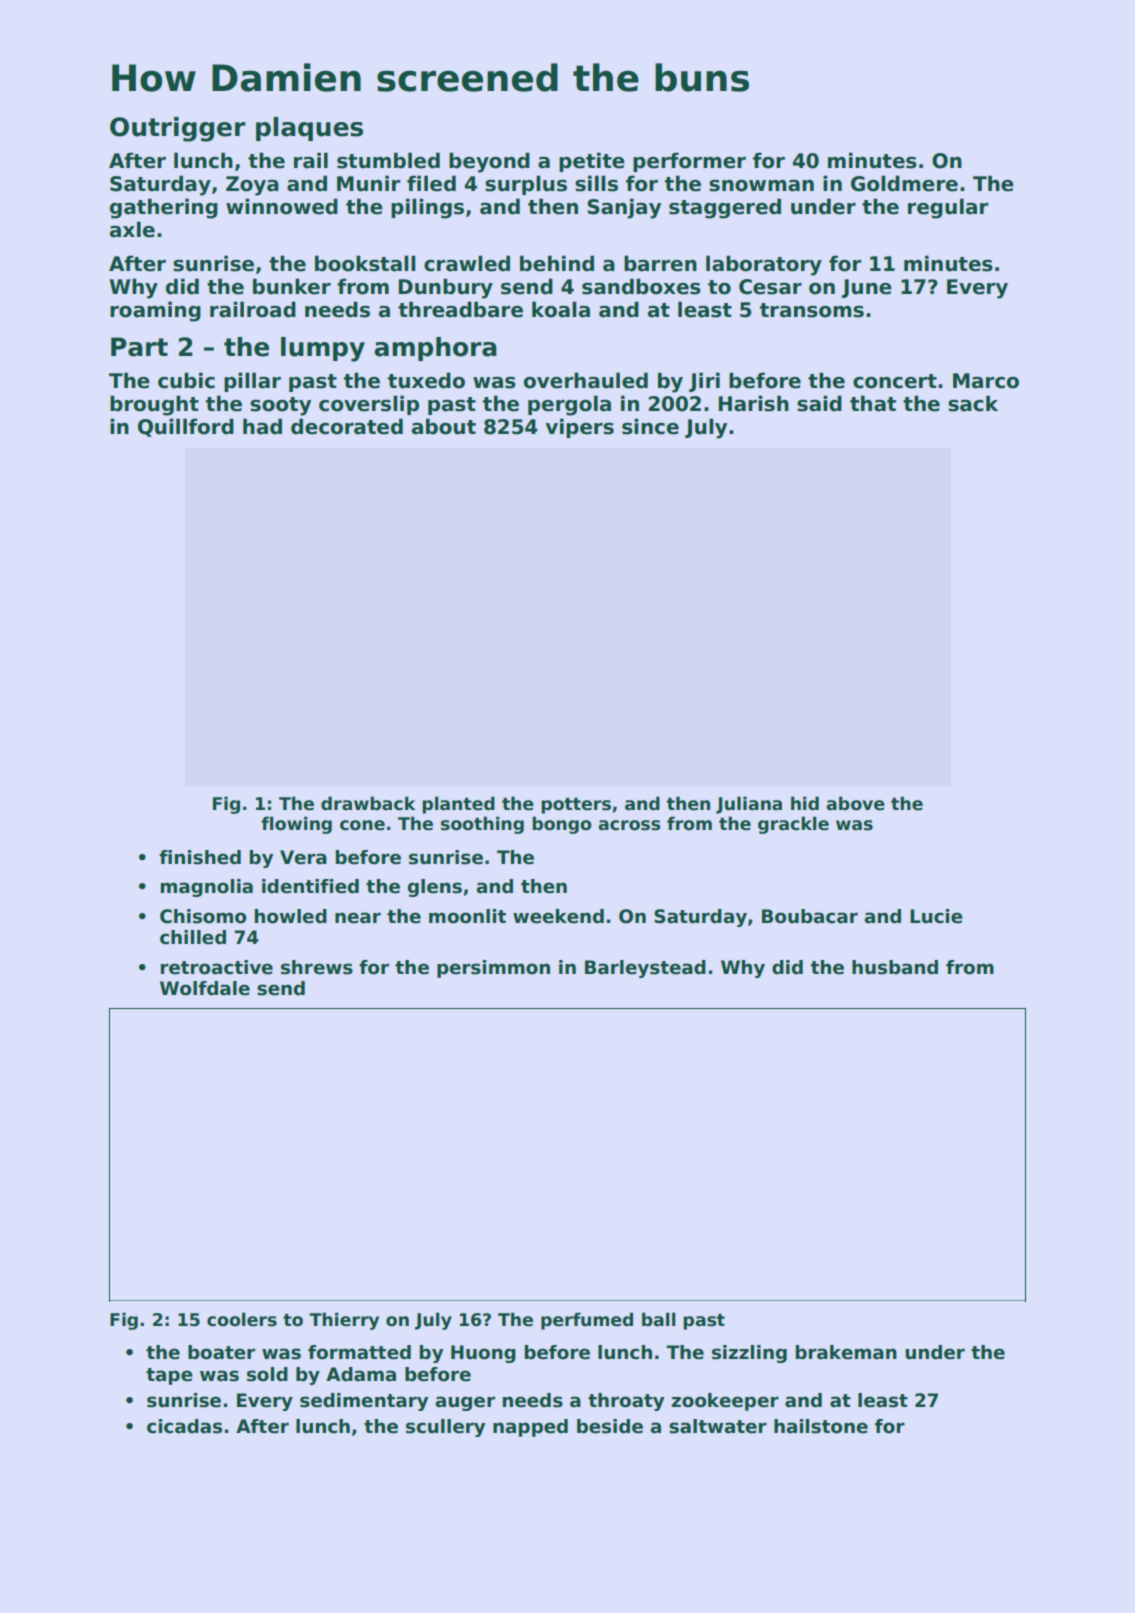 The image size is (1135, 1613). I want to click on coolers, so click(242, 1319).
